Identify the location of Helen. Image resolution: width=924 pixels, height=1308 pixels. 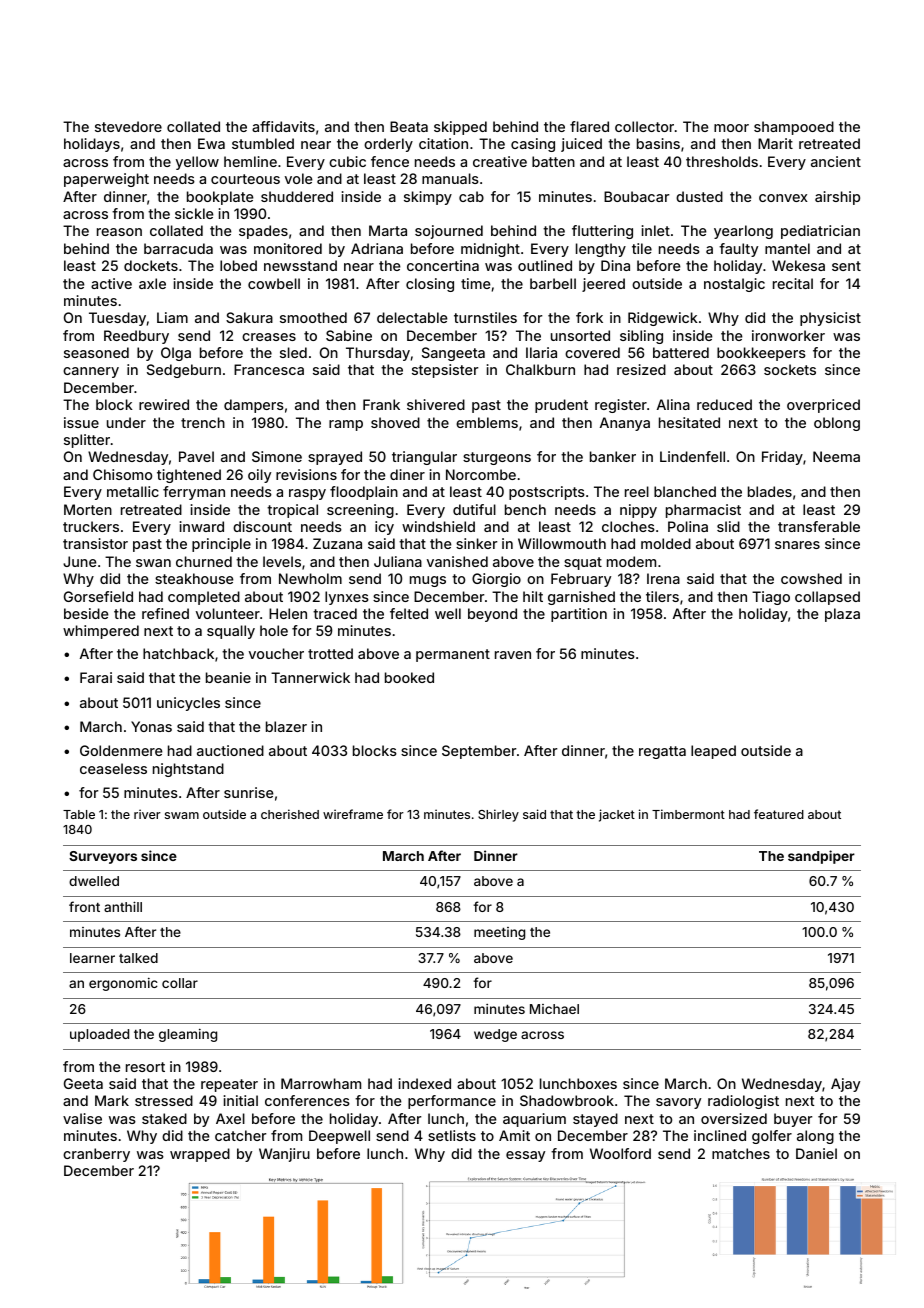
(288, 613).
